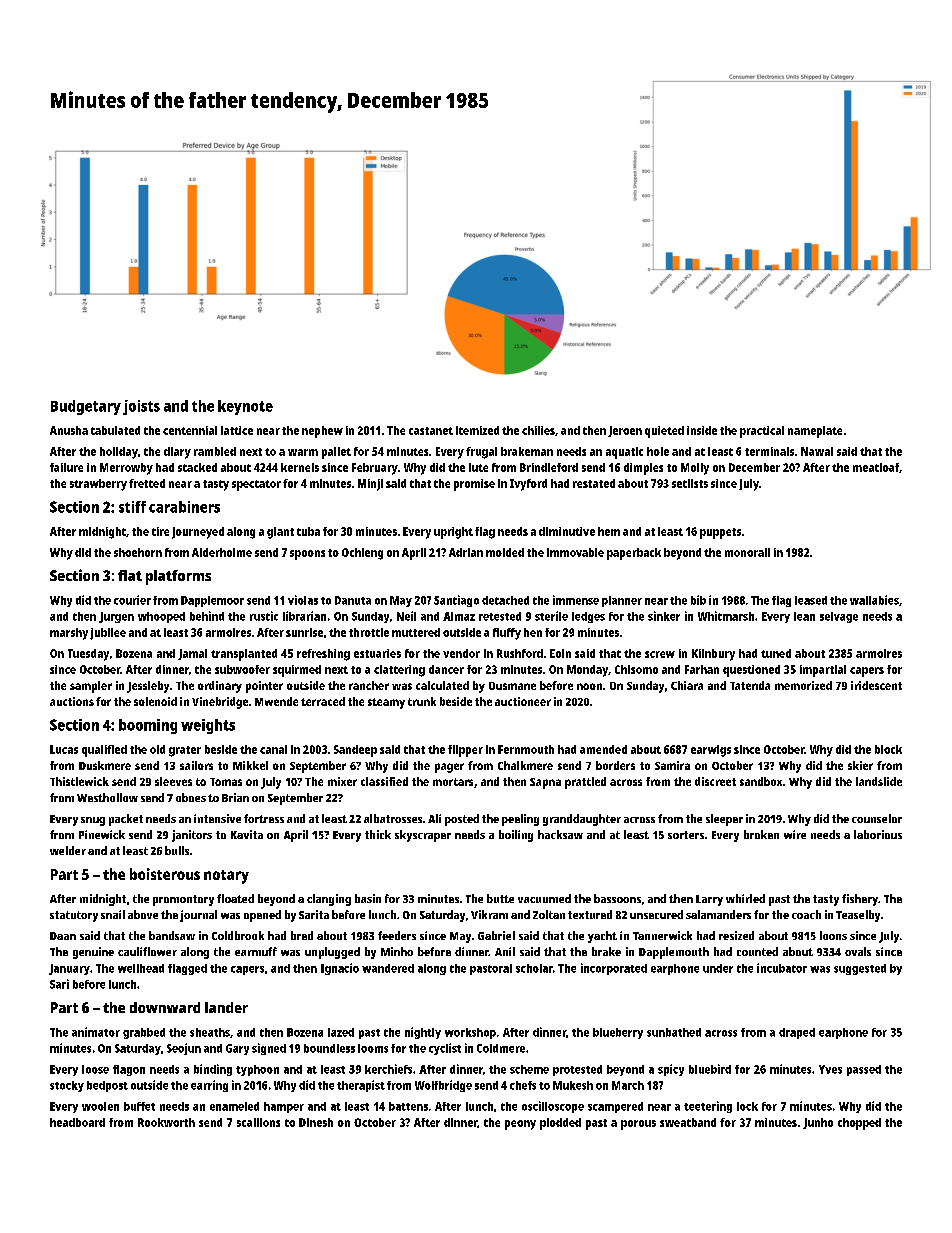 The image size is (952, 1233). What do you see at coordinates (762, 432) in the screenshot?
I see `practical` at bounding box center [762, 432].
